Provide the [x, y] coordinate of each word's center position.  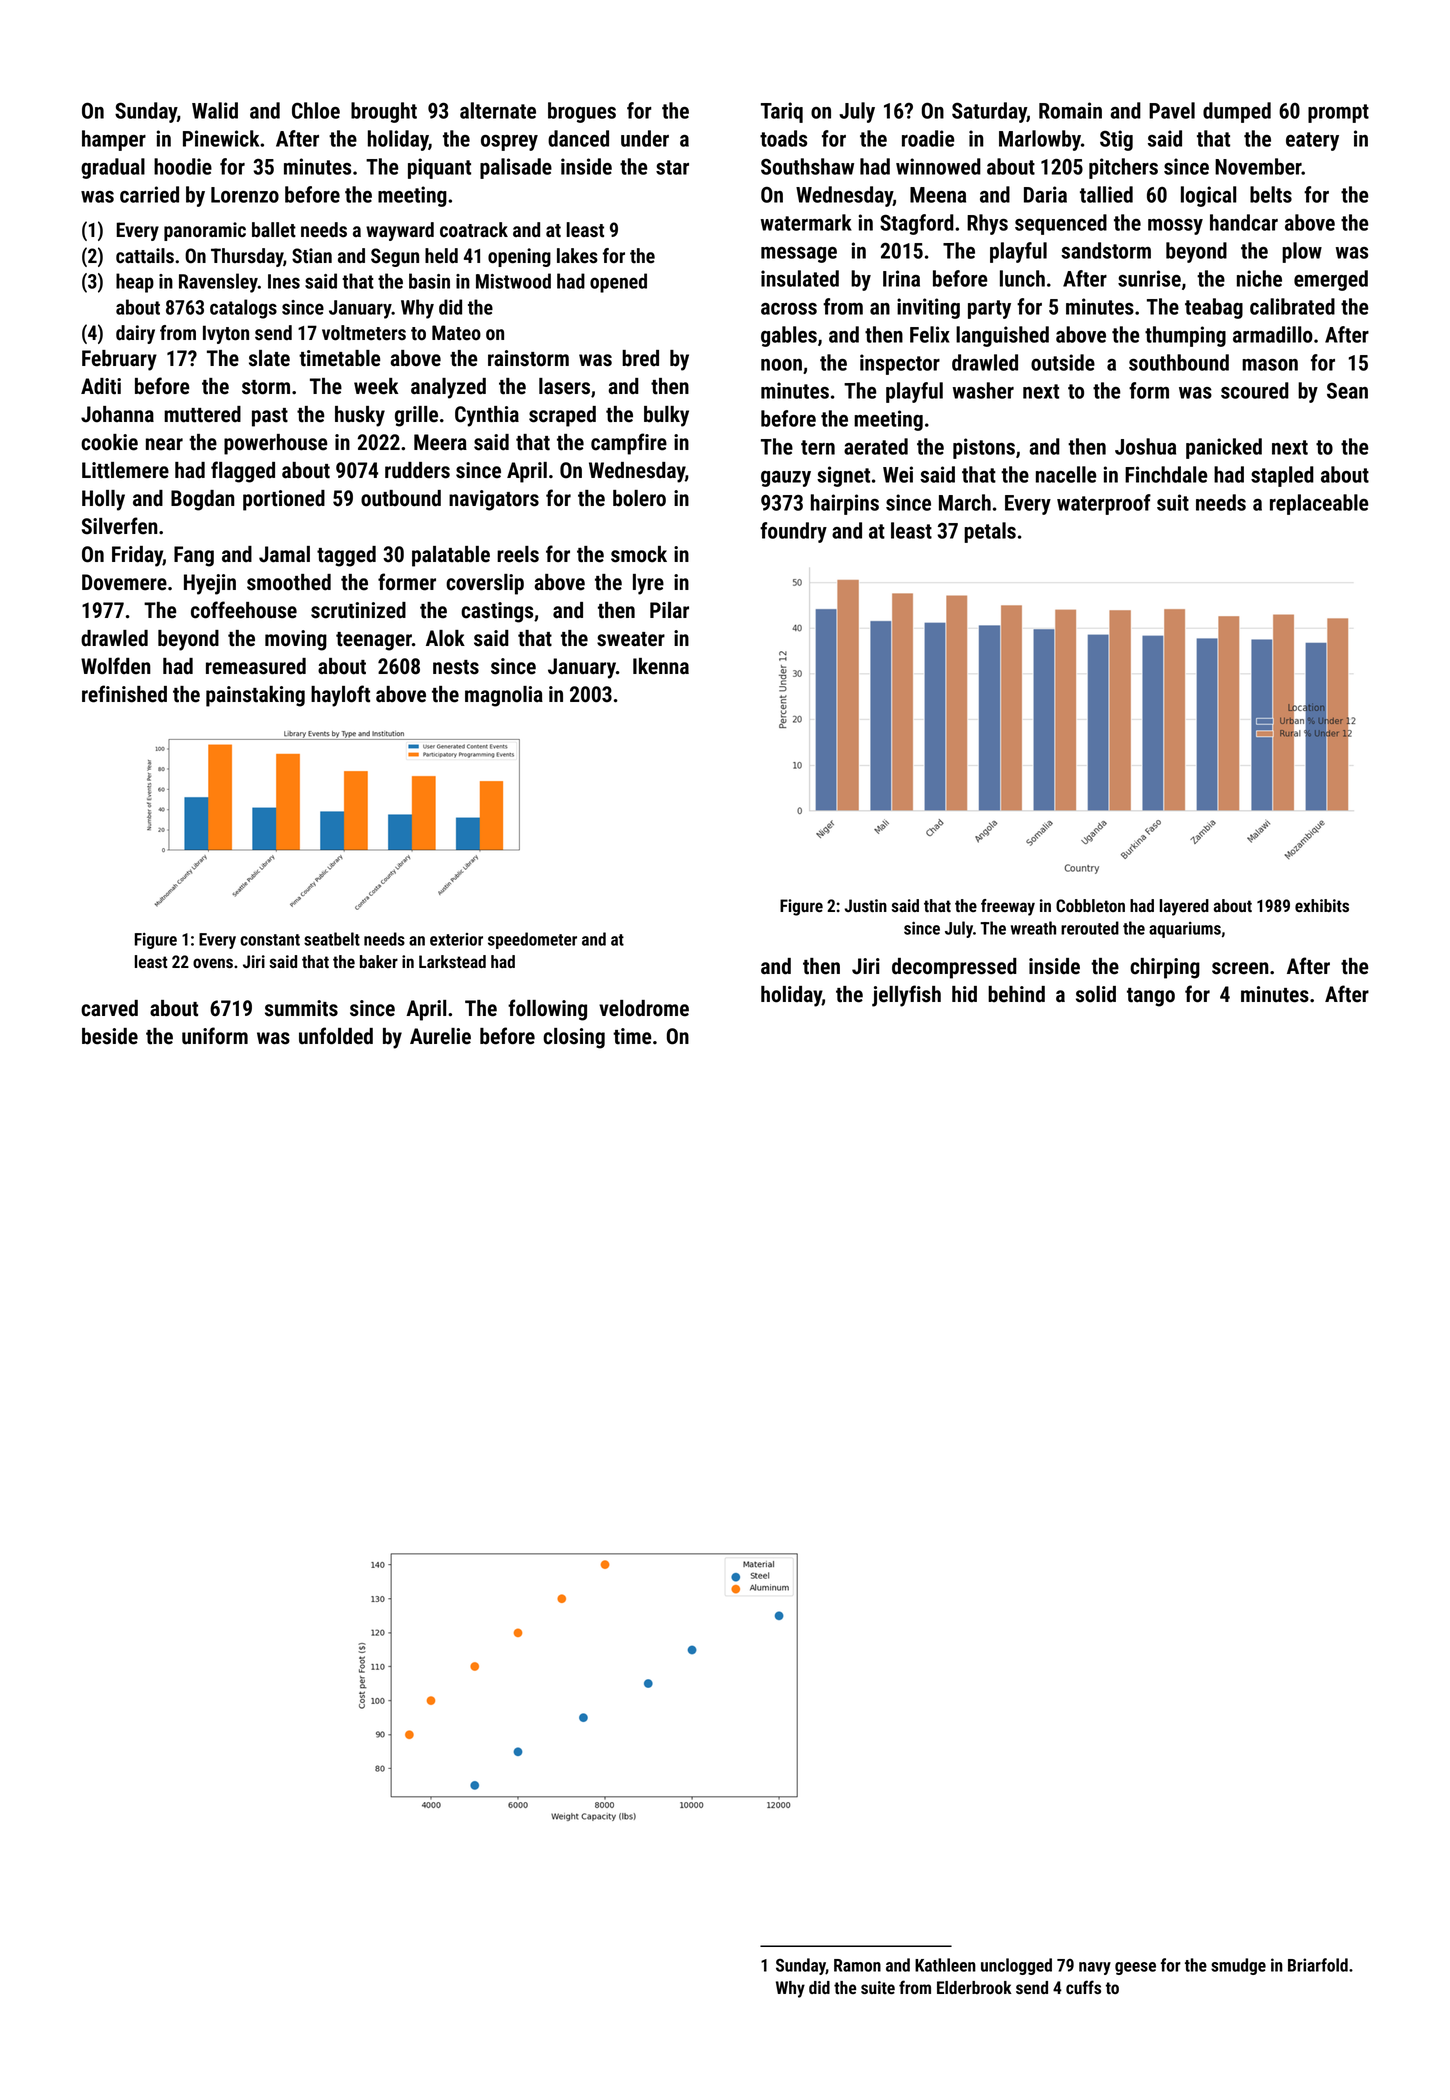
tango [1151, 997]
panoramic [205, 231]
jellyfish [906, 996]
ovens [213, 963]
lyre [648, 584]
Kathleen [945, 1965]
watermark [806, 222]
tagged [346, 556]
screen [1240, 968]
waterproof [1104, 504]
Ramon [857, 1965]
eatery [1312, 141]
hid [964, 994]
